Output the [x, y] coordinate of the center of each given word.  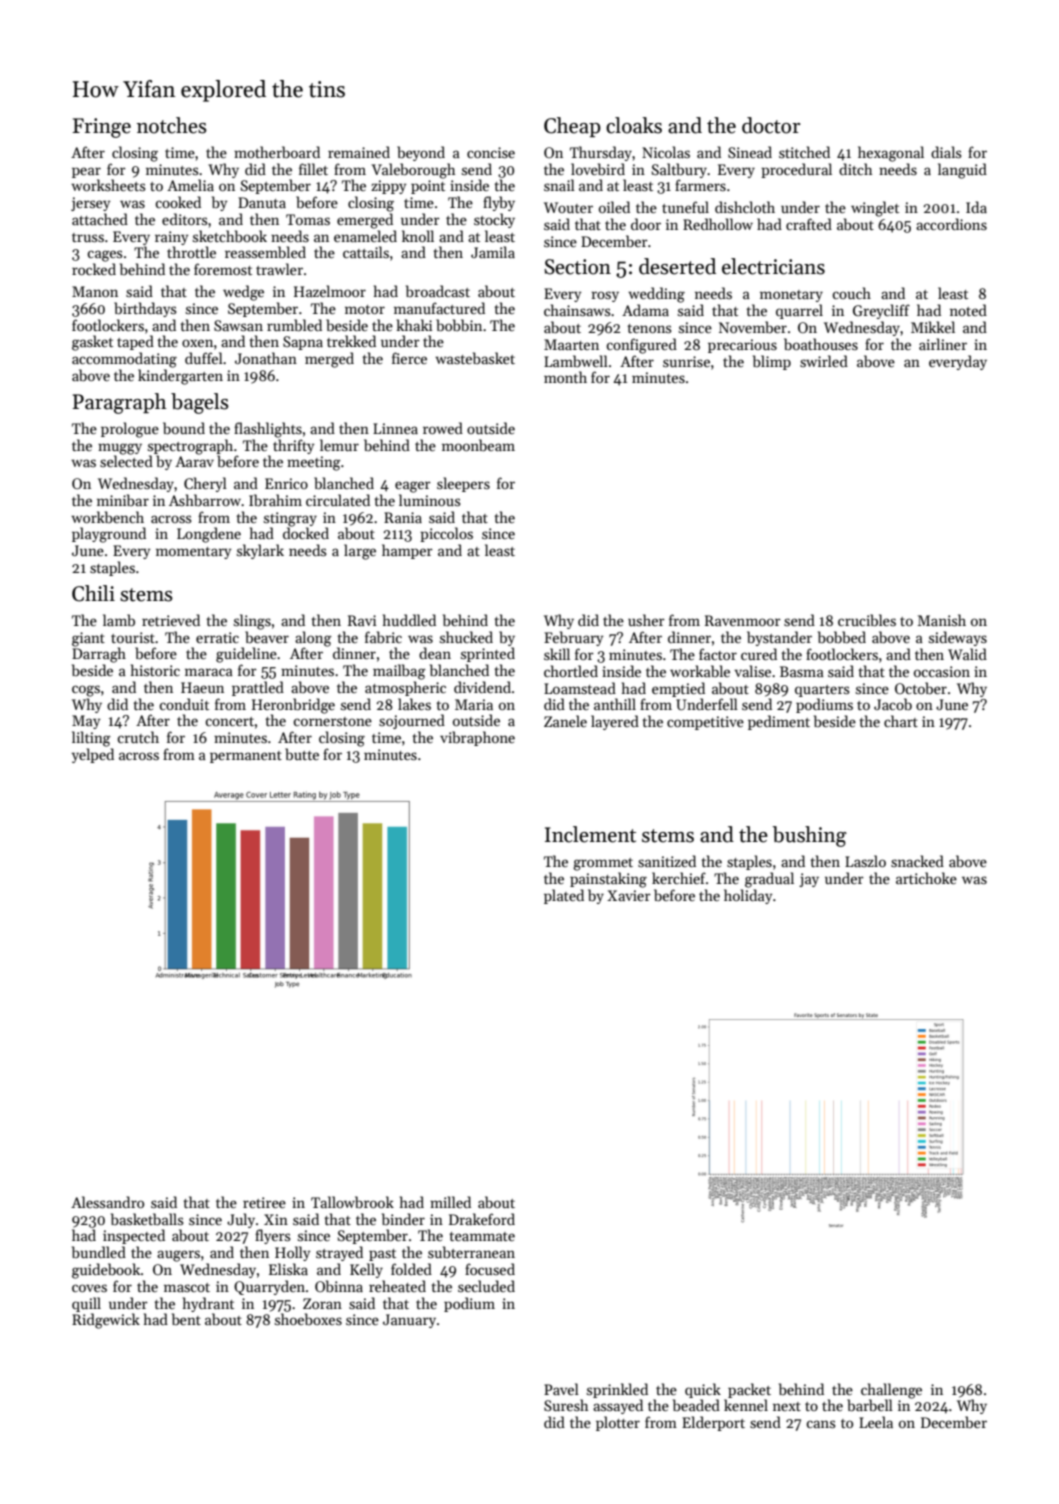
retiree [264, 1202]
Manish [942, 620]
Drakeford [482, 1219]
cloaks [634, 125]
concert [229, 721]
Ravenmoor [743, 620]
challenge [891, 1391]
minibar [123, 500]
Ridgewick [106, 1321]
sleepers [463, 484]
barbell [870, 1405]
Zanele [565, 721]
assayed [618, 1406]
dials [946, 152]
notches [172, 125]
